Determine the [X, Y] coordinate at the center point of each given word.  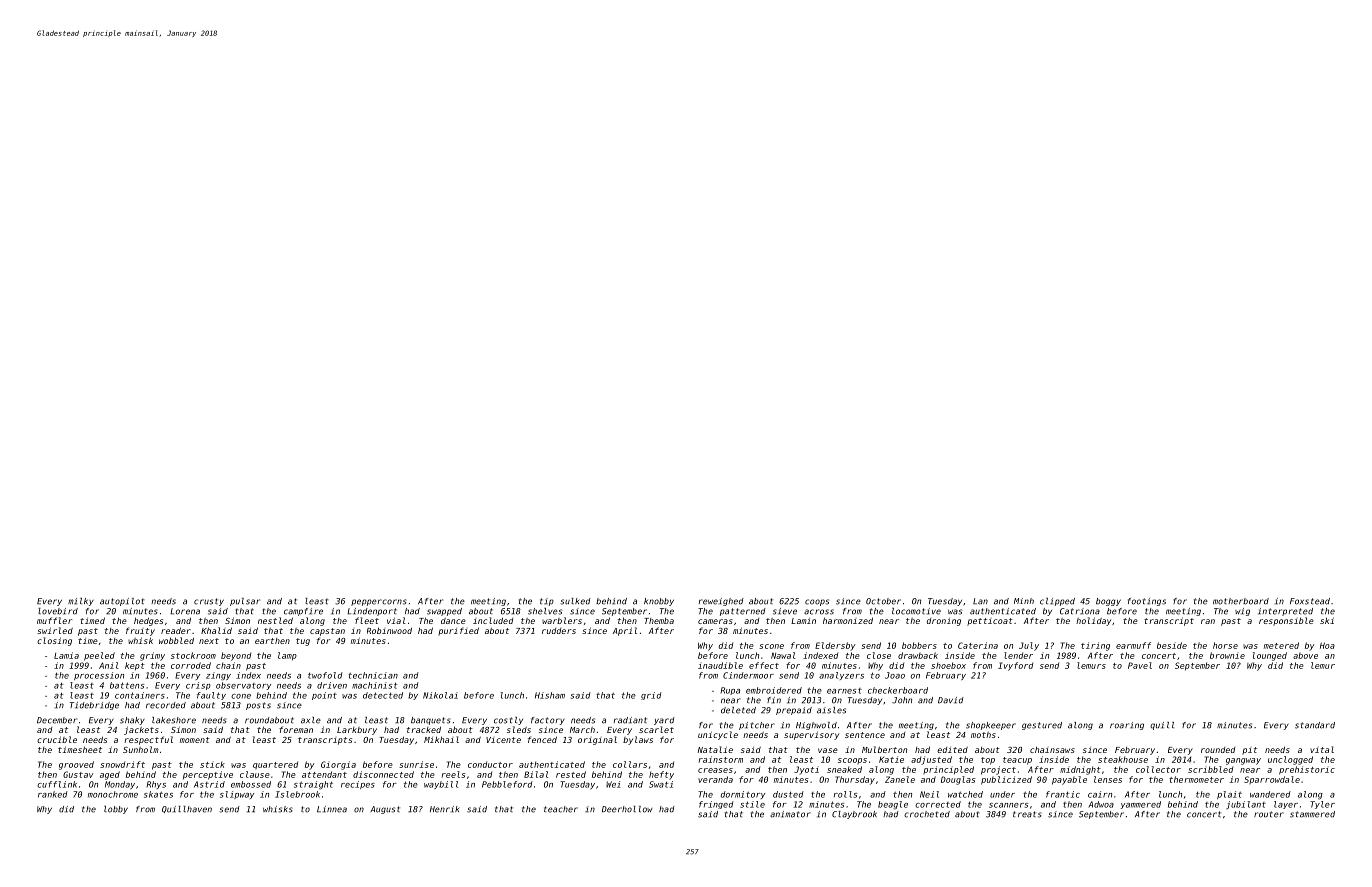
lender [1018, 655]
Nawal [783, 655]
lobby [116, 810]
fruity [140, 631]
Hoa [1327, 645]
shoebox [948, 665]
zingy [218, 676]
